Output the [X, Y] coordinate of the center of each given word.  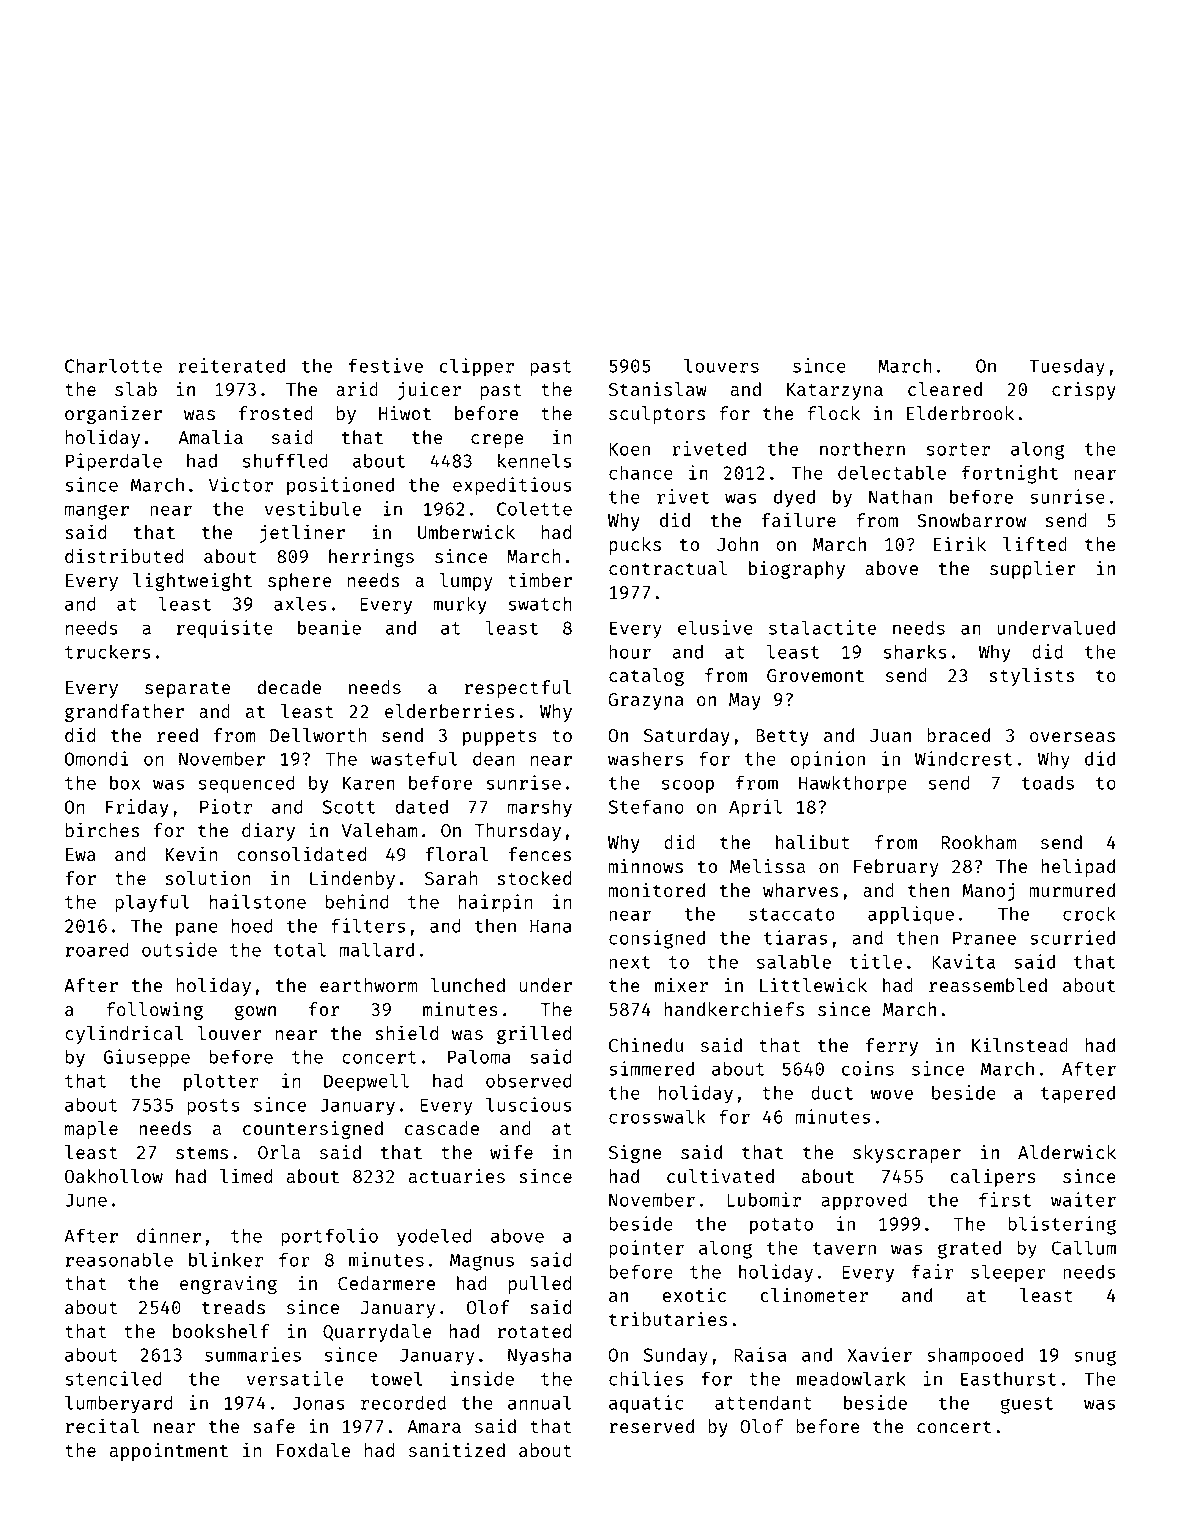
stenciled [113, 1378]
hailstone [258, 901]
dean [493, 758]
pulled [540, 1285]
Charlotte [113, 365]
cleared [945, 389]
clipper [477, 367]
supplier [1033, 569]
